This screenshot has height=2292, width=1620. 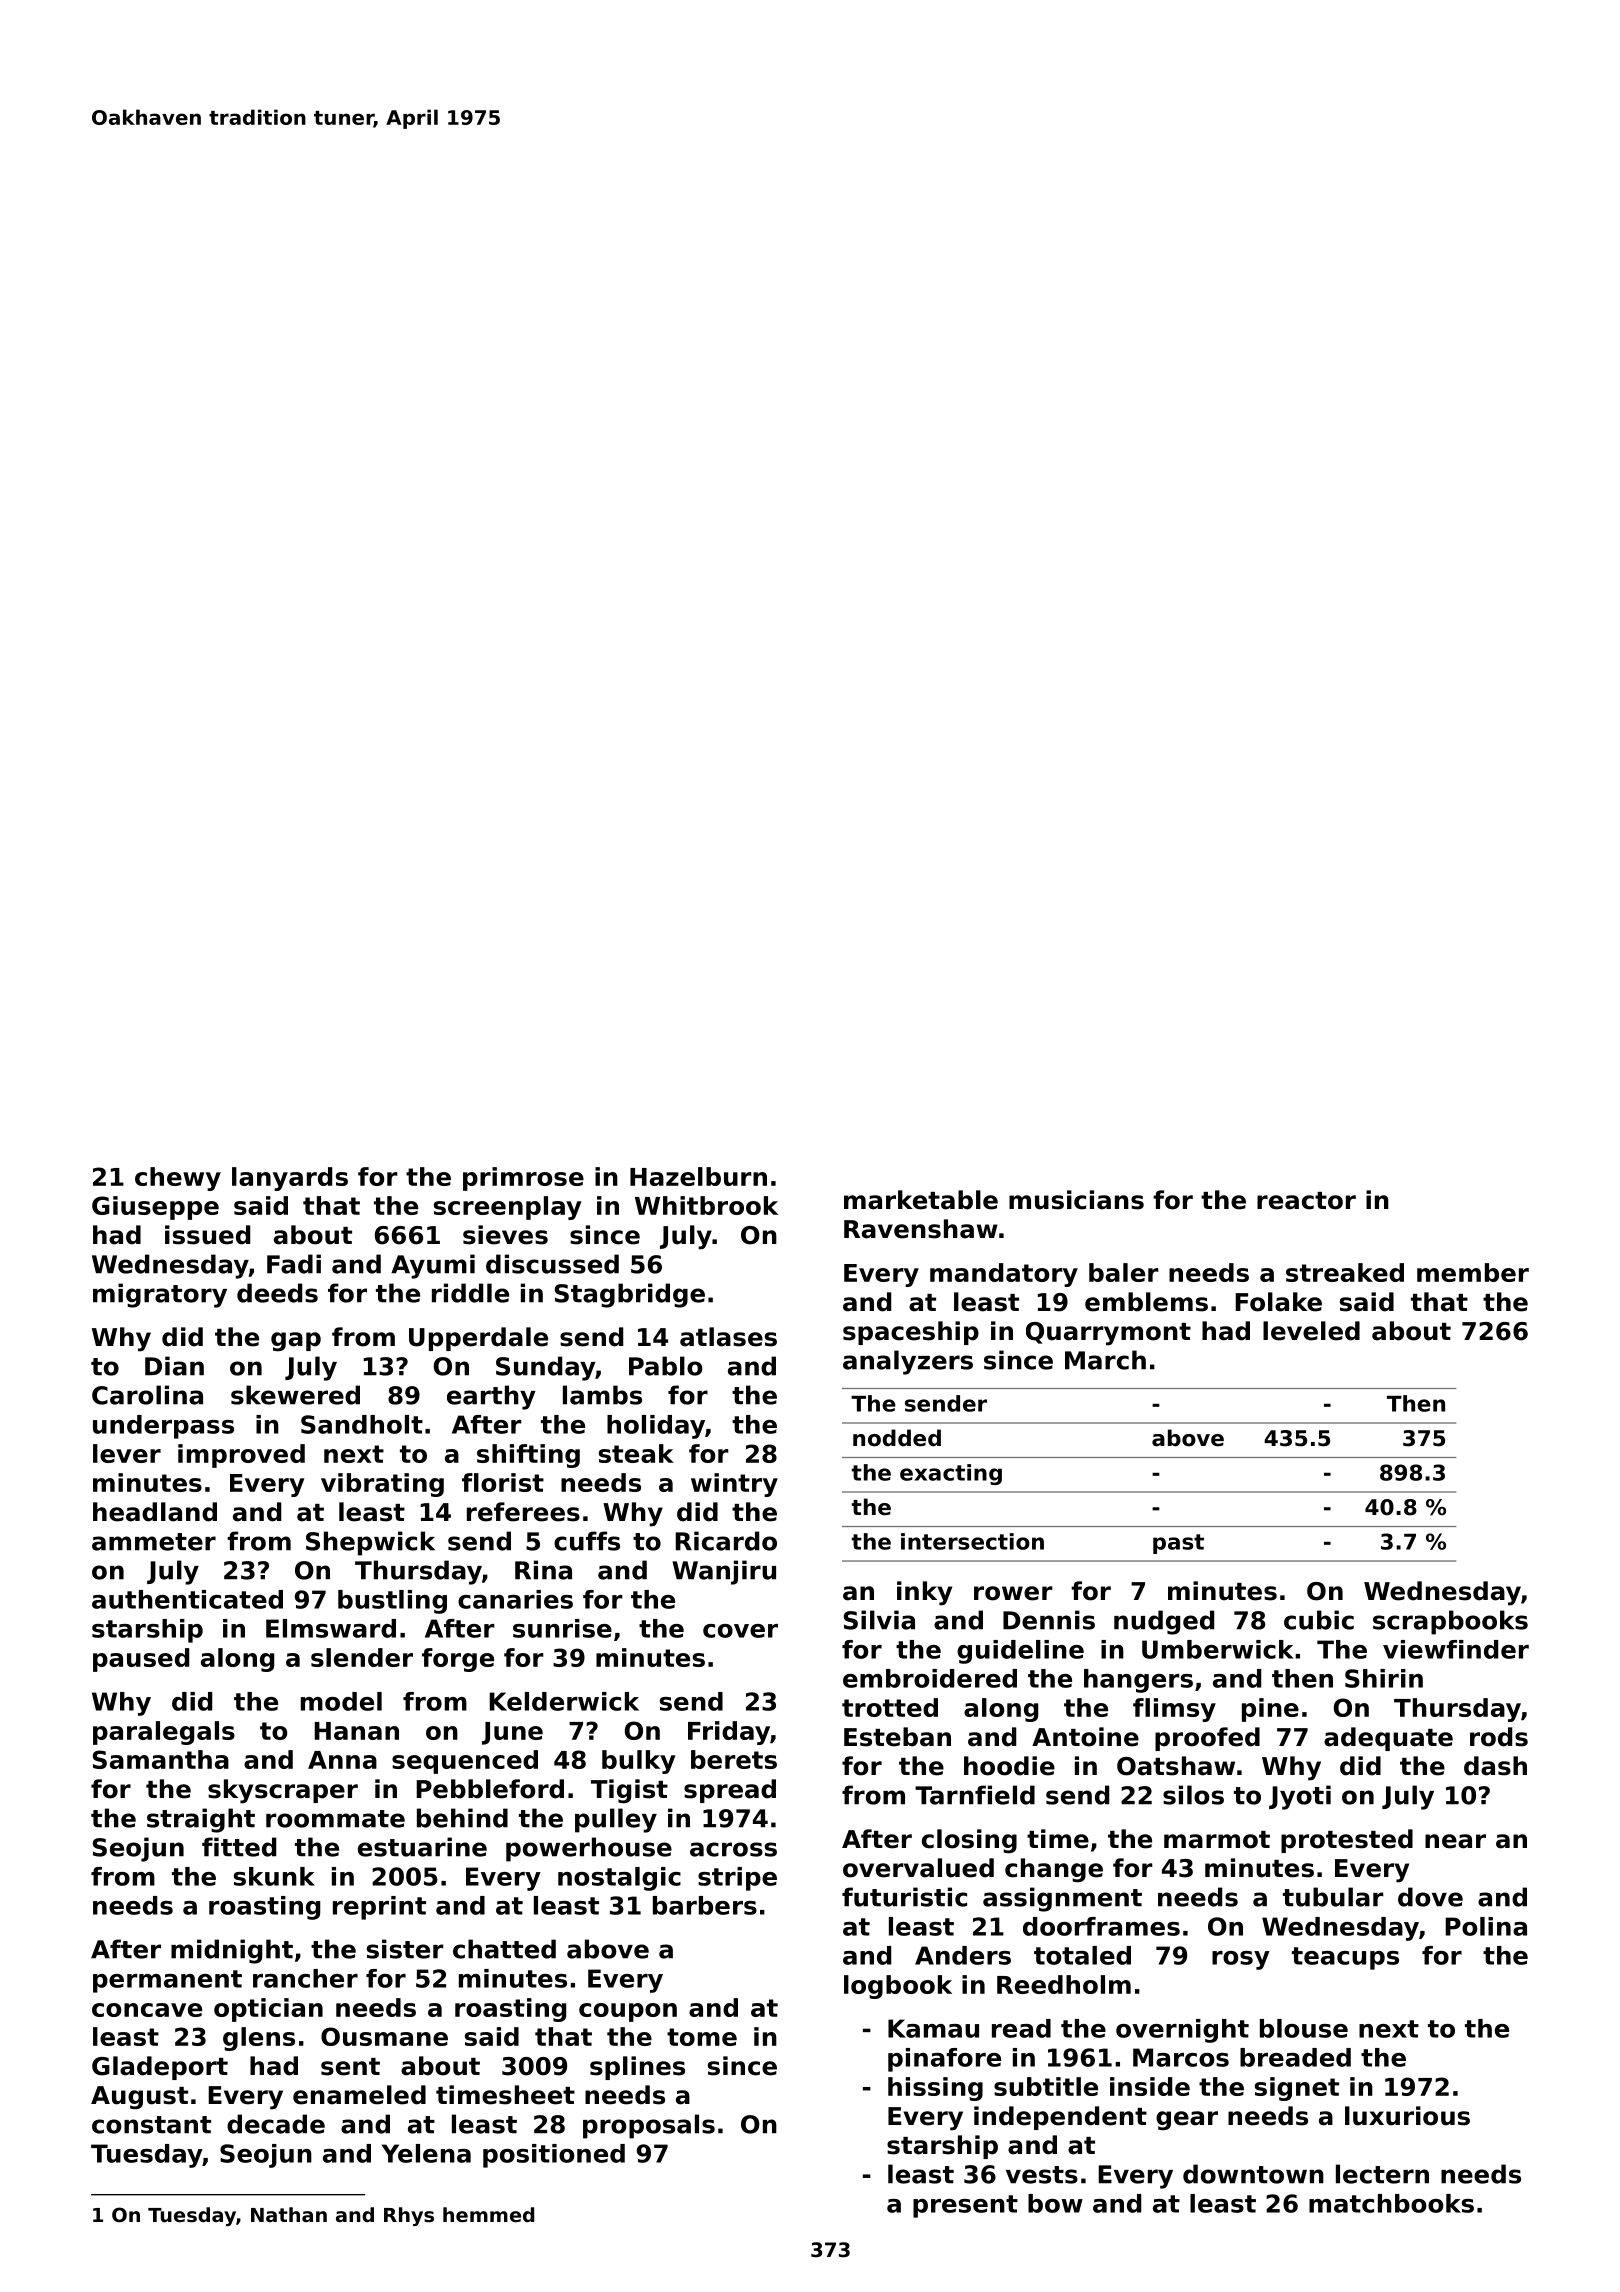 What do you see at coordinates (127, 1453) in the screenshot?
I see `lever` at bounding box center [127, 1453].
